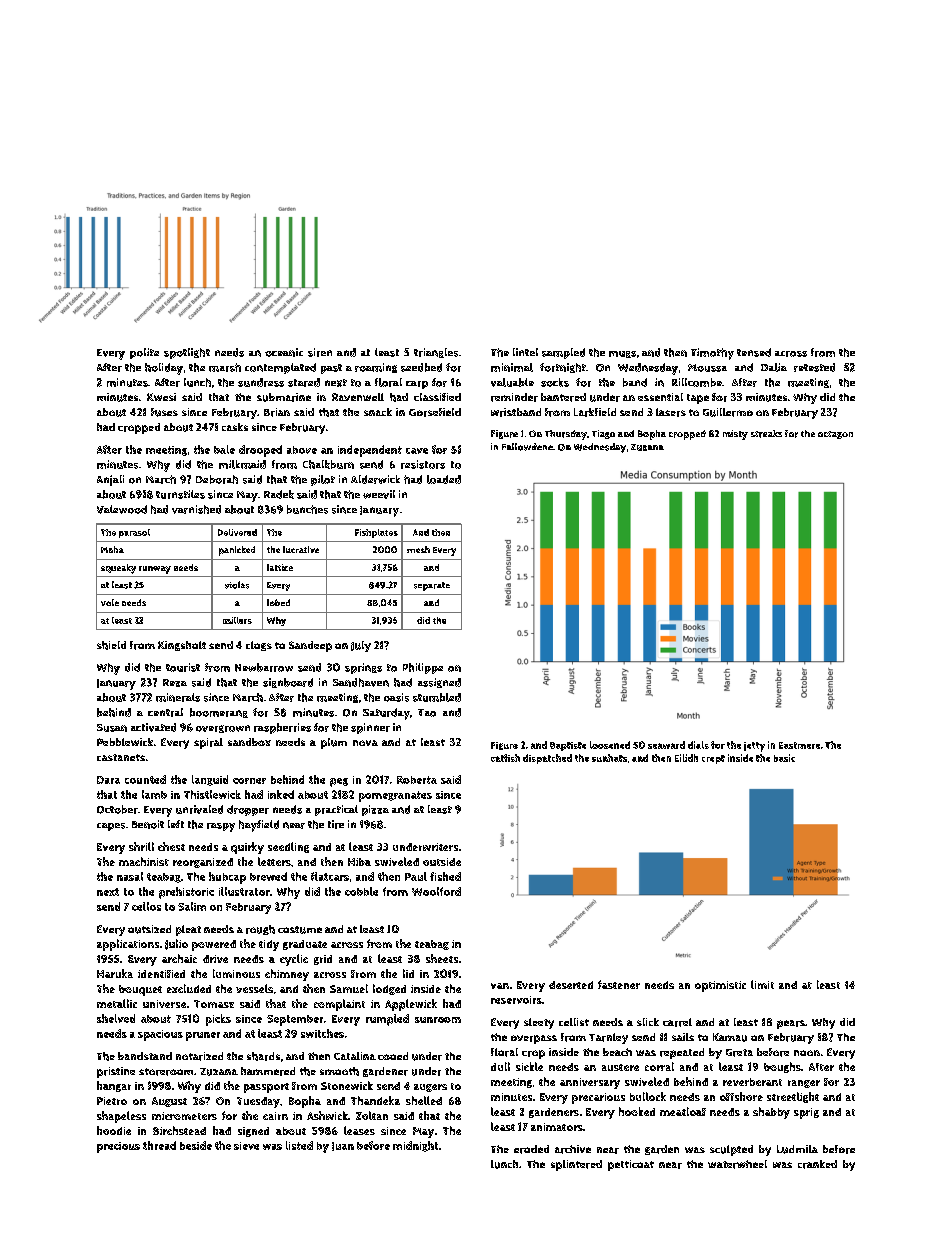  Describe the element at coordinates (154, 794) in the page. I see `lamb` at that location.
